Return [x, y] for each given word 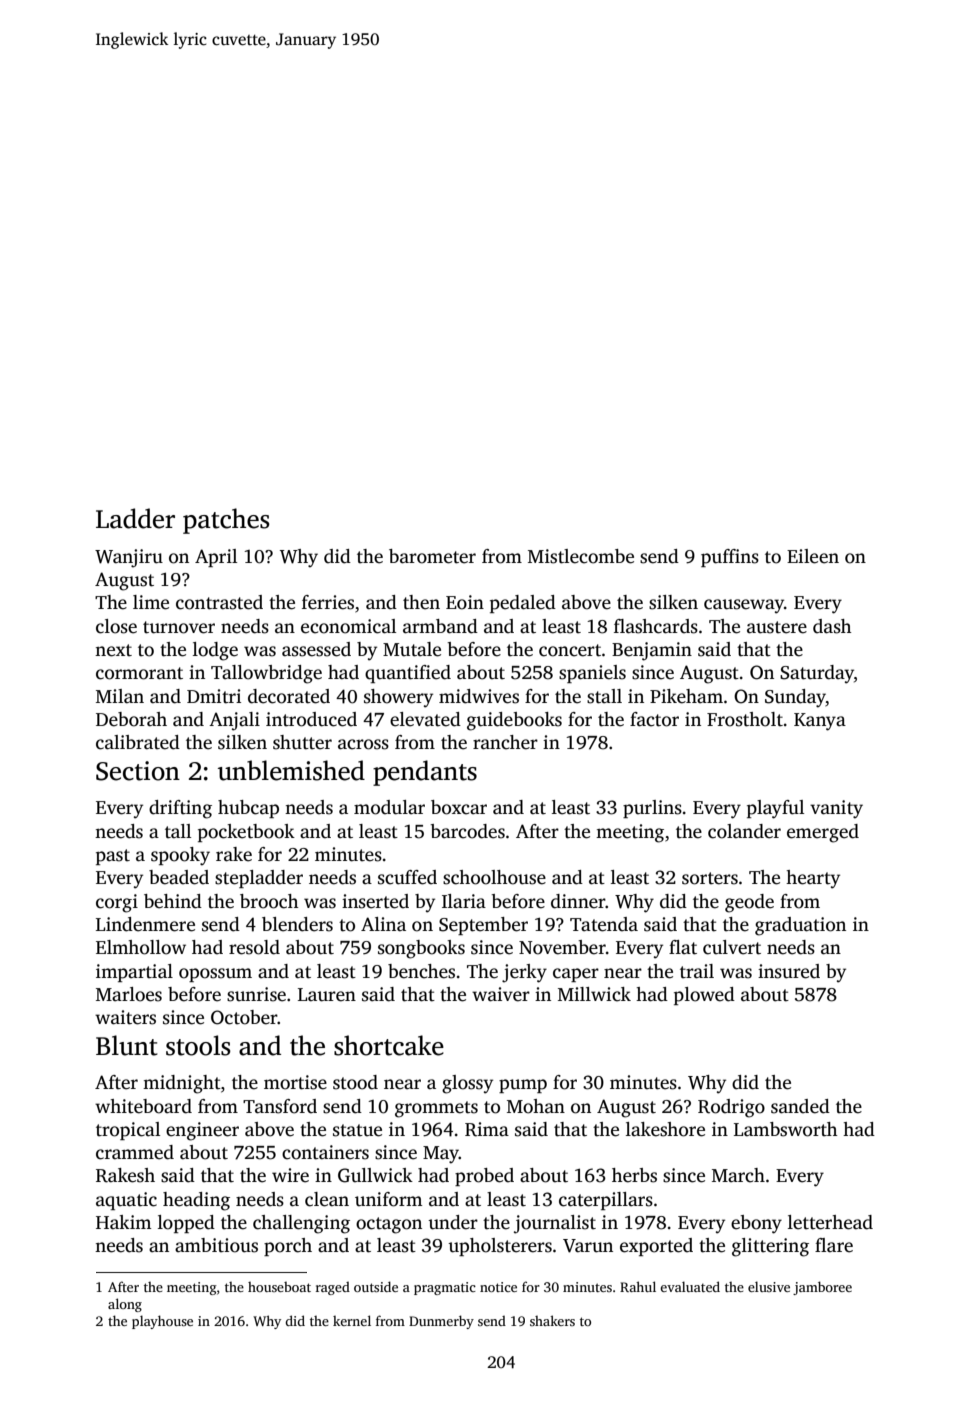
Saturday [817, 674]
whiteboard [143, 1106]
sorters [710, 878]
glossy [467, 1084]
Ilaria [464, 901]
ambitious [216, 1245]
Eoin [465, 602]
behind [173, 901]
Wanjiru [129, 558]
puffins [730, 558]
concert [570, 650]
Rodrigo [731, 1108]
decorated [289, 696]
